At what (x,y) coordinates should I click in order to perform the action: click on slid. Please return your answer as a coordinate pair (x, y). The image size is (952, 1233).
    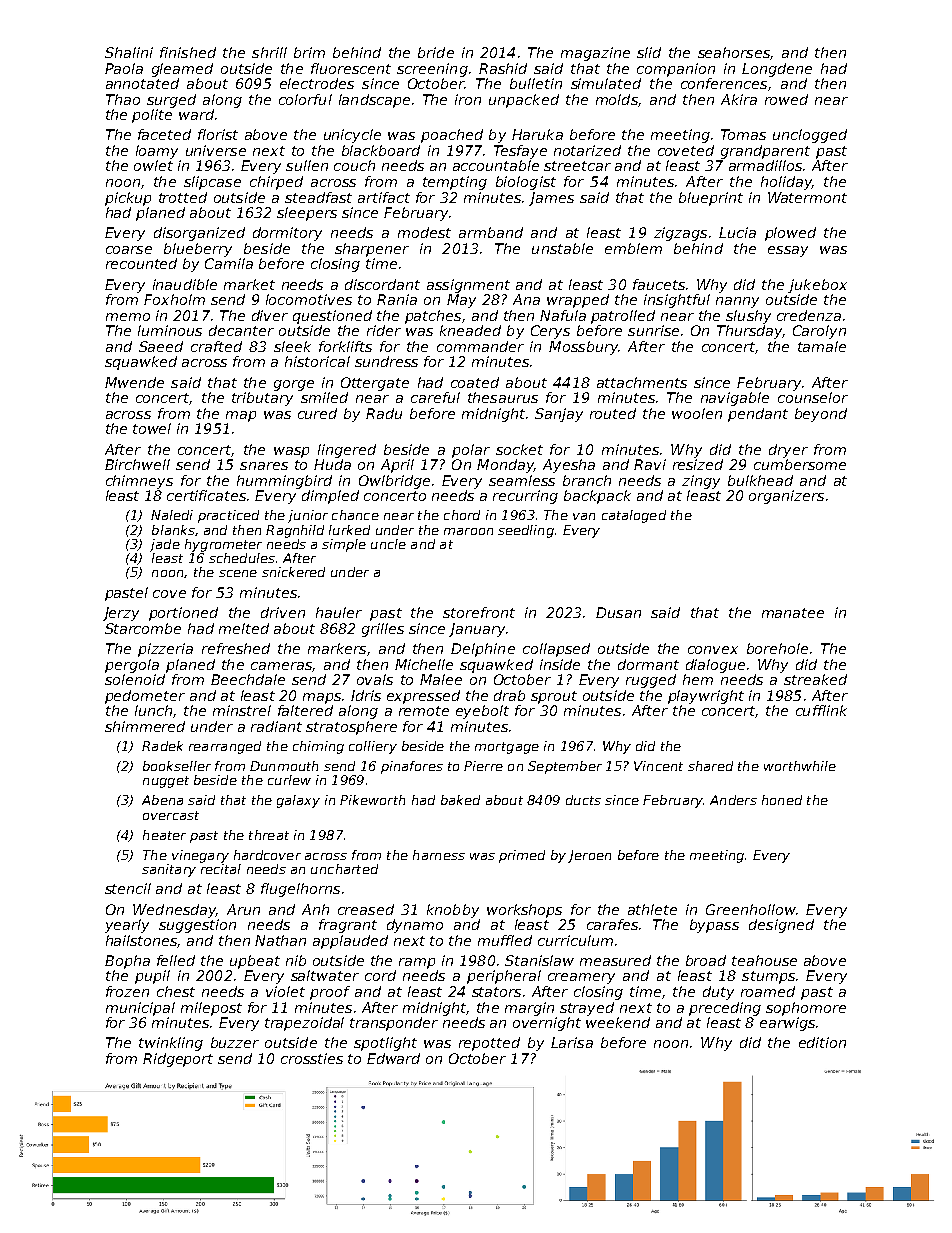
    Looking at the image, I should click on (649, 52).
